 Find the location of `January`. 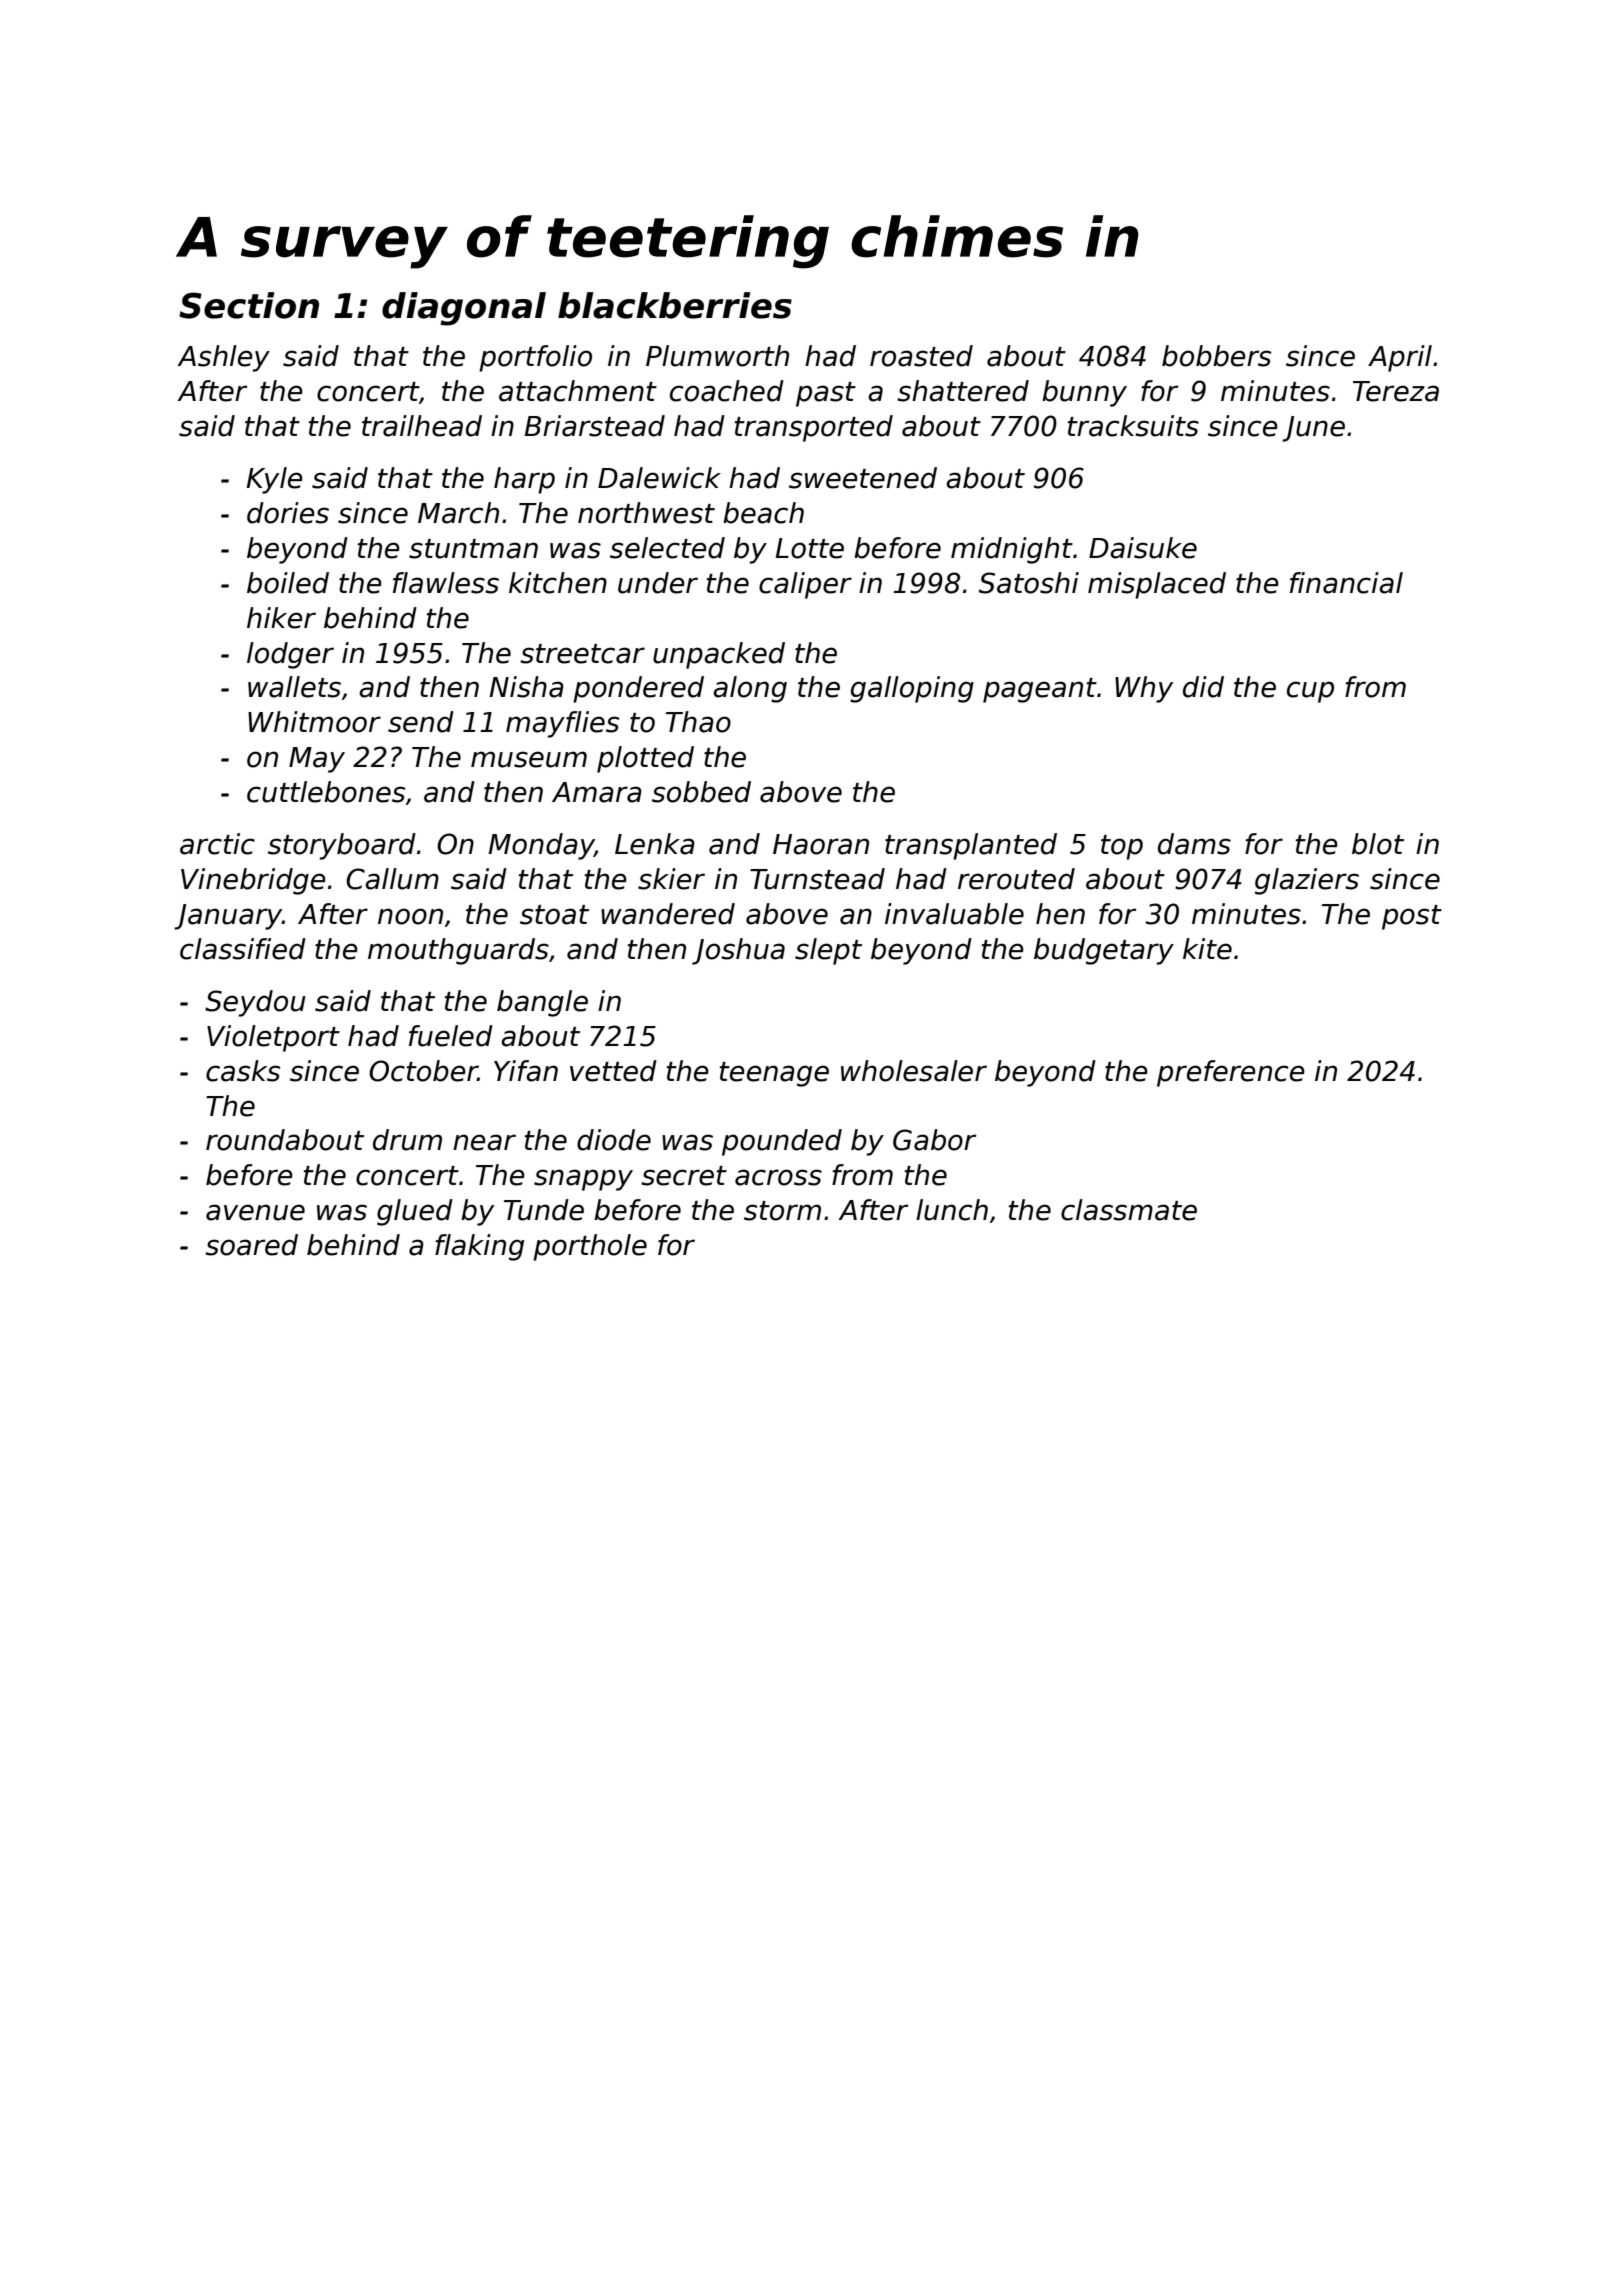

January is located at coordinates (228, 917).
